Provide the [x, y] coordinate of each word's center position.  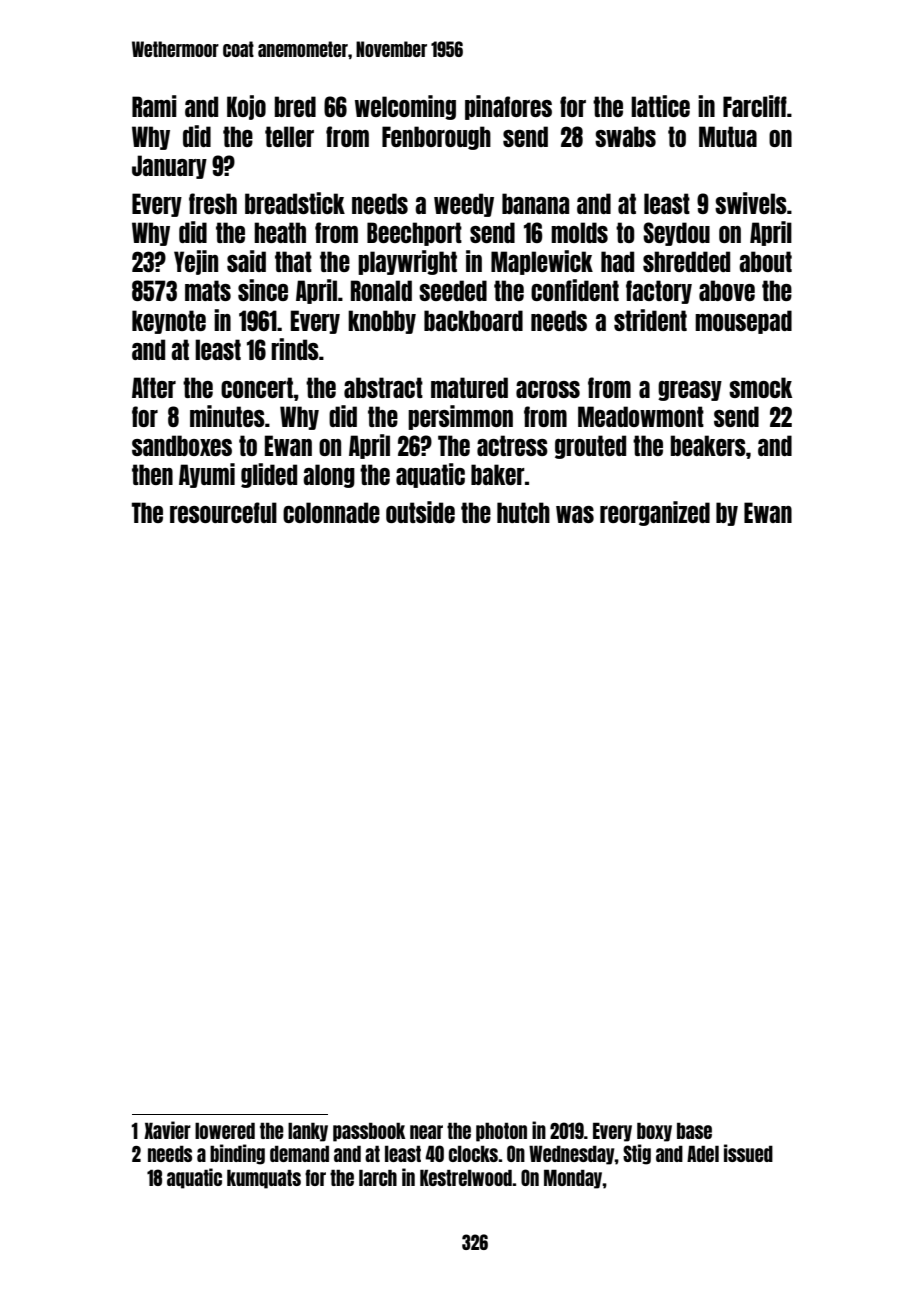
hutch [523, 512]
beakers [708, 445]
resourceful [223, 512]
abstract [383, 387]
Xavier [167, 1130]
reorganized [655, 513]
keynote [169, 322]
